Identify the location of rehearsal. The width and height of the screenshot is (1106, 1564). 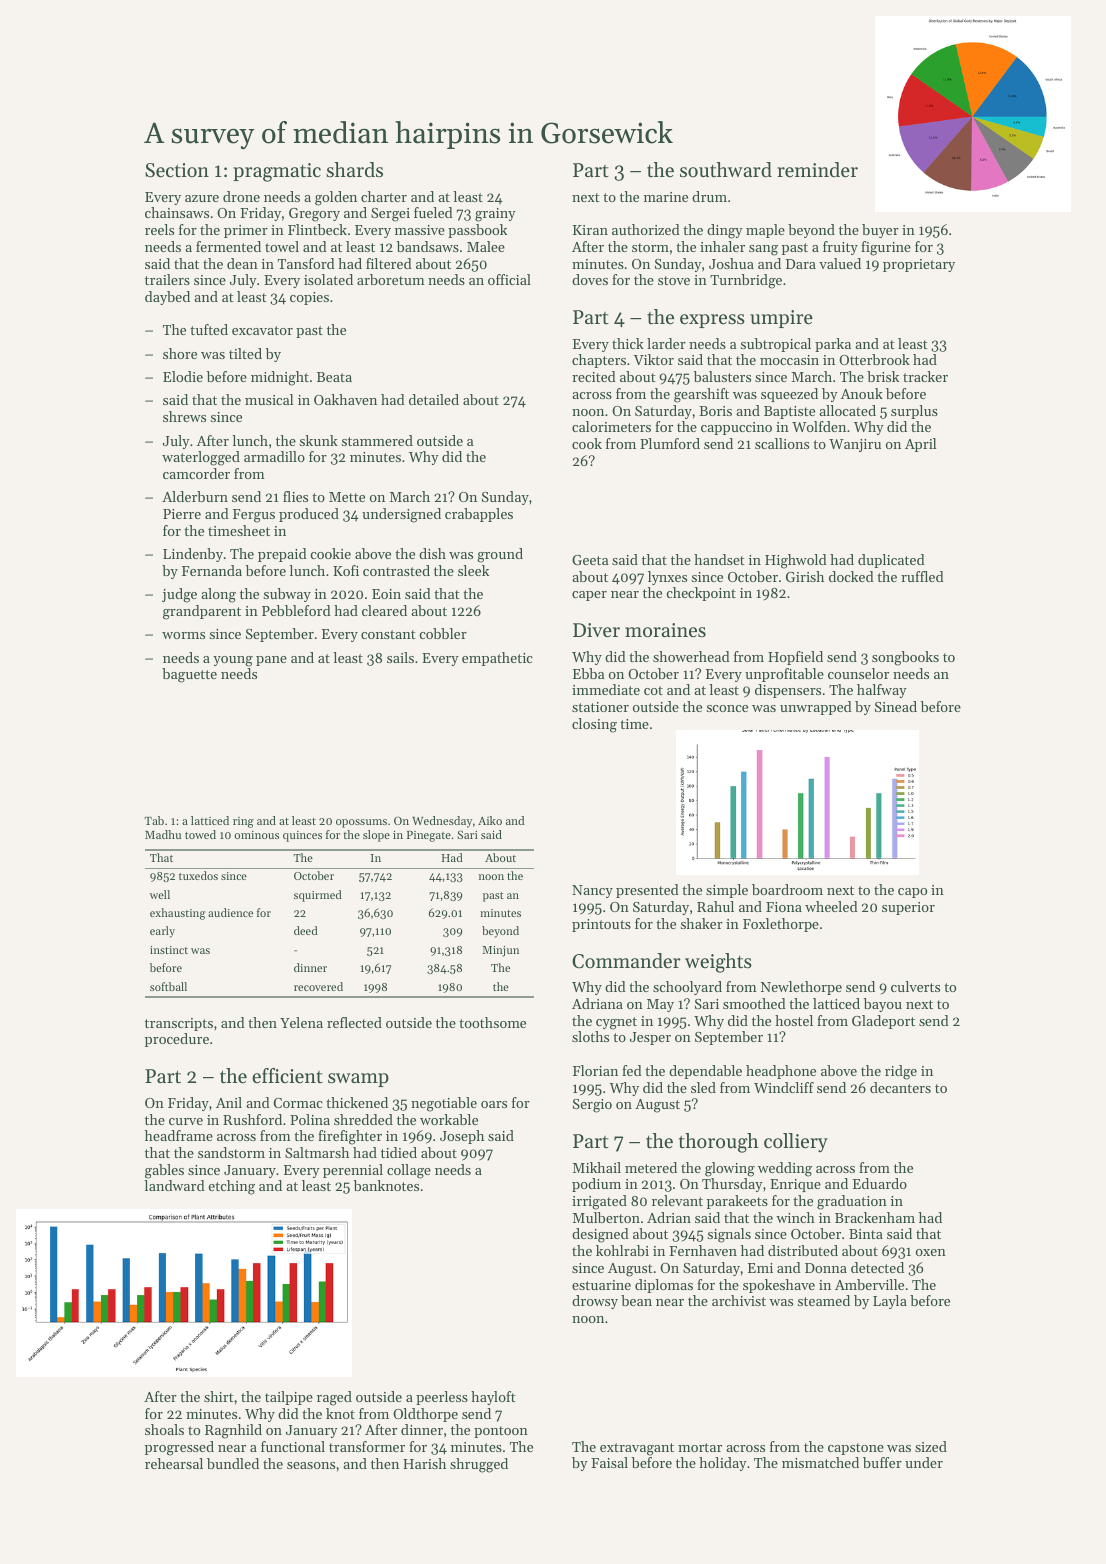
(174, 1463).
